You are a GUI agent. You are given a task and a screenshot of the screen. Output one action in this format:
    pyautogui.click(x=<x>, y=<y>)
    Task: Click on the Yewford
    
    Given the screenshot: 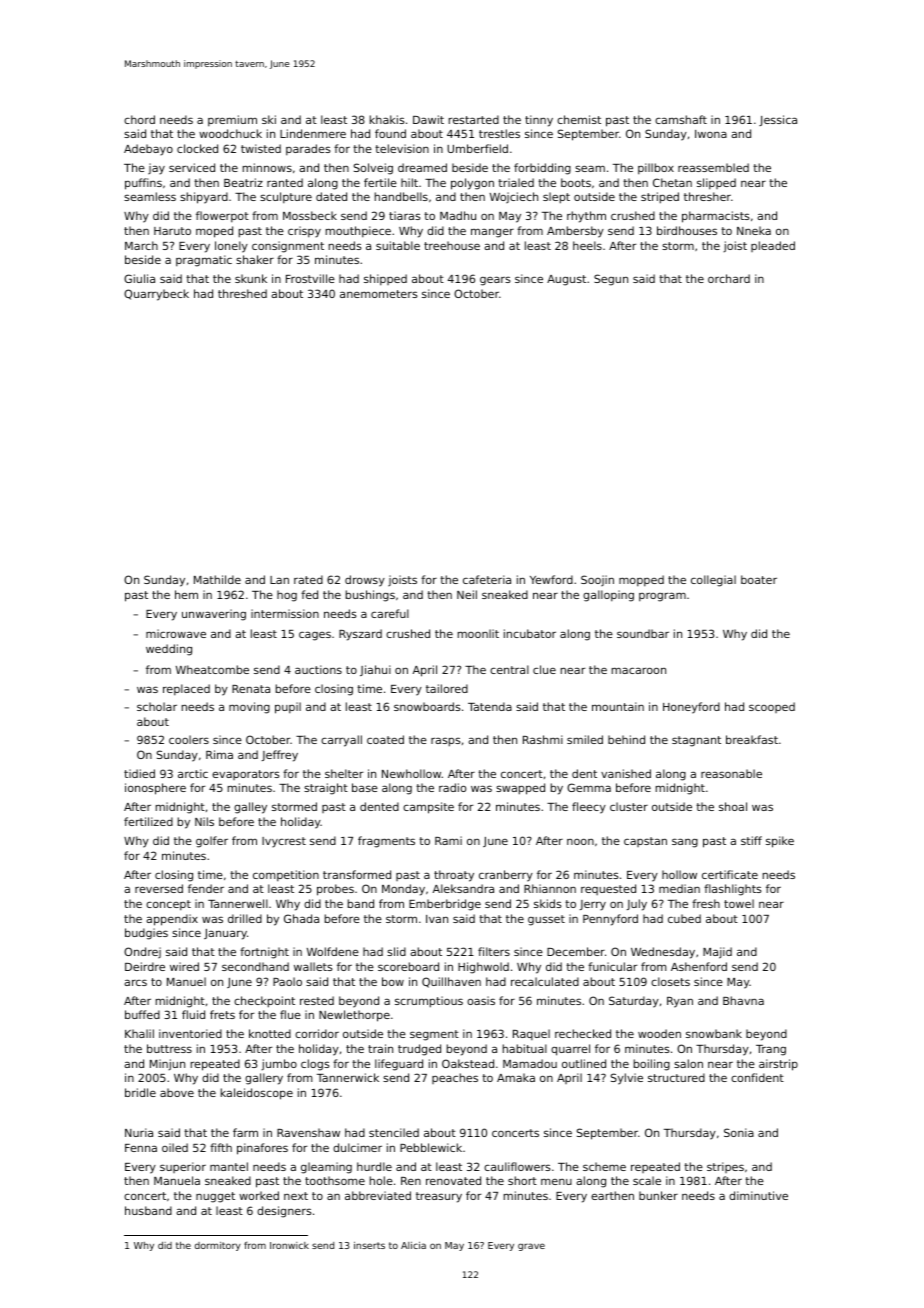 What is the action you would take?
    pyautogui.click(x=551, y=579)
